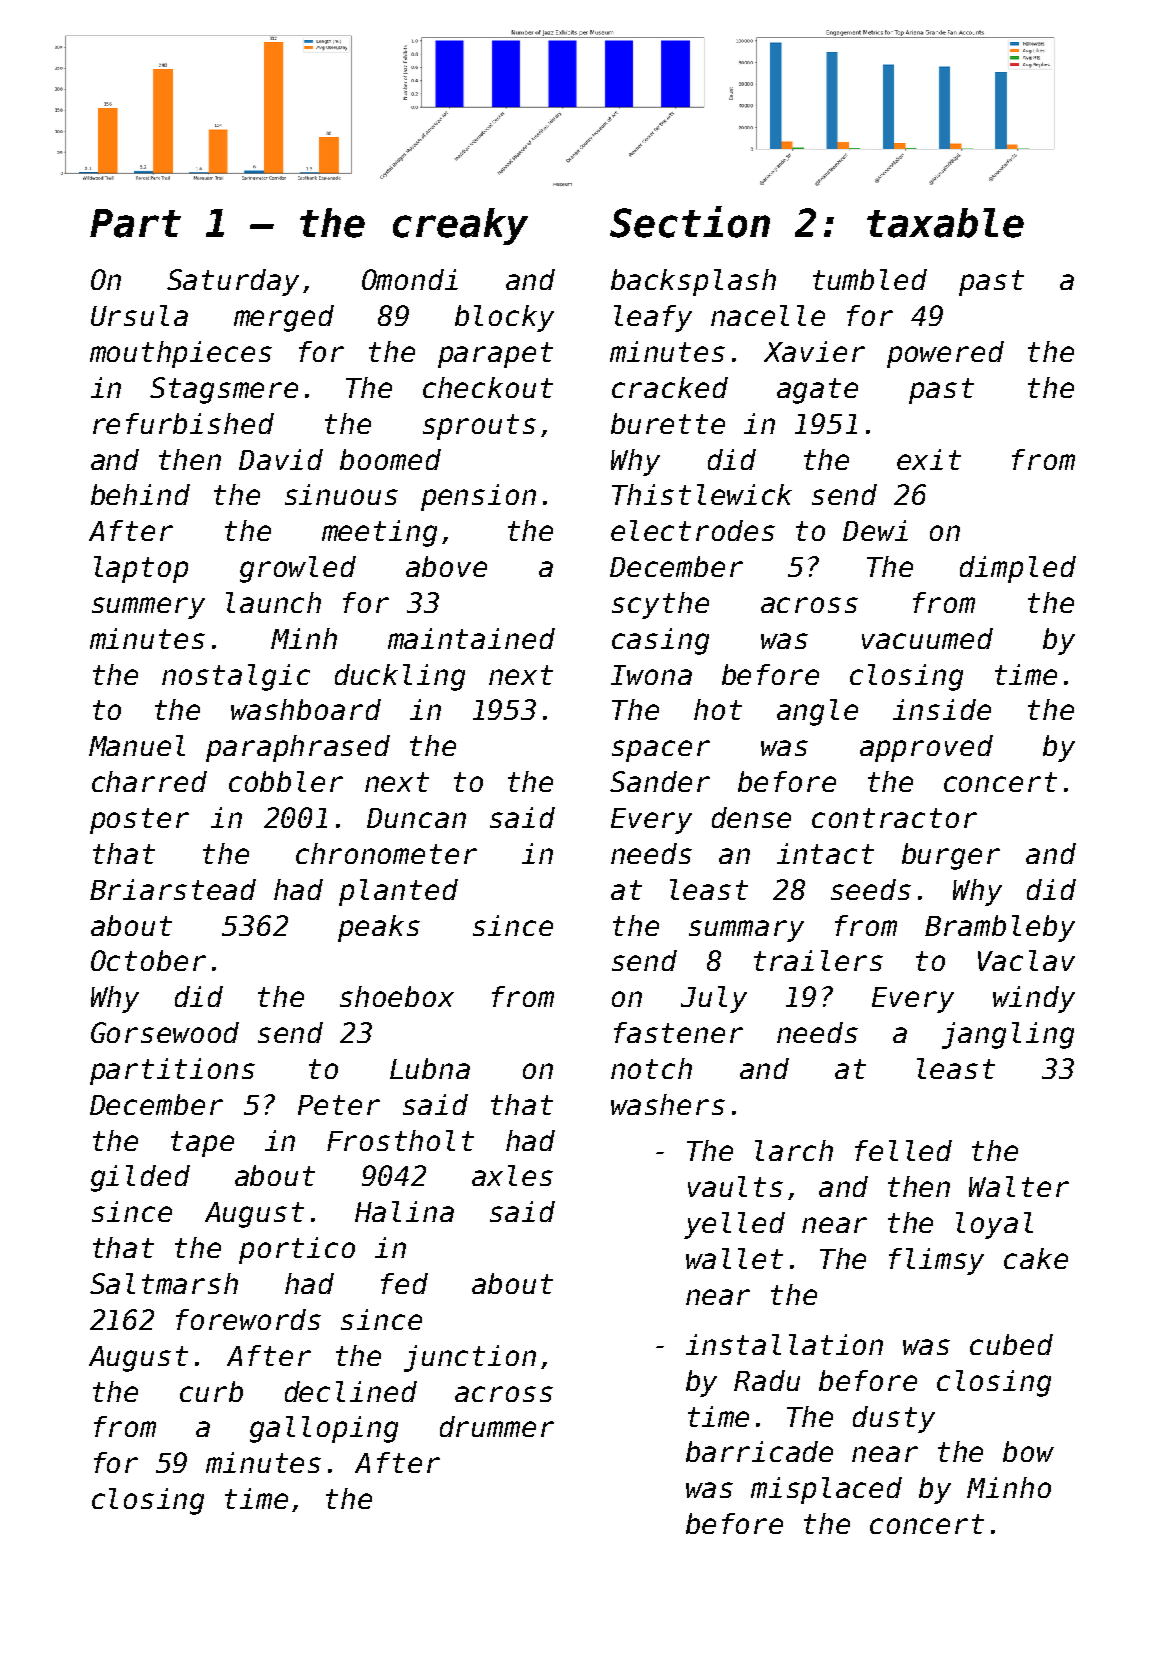 The height and width of the screenshot is (1654, 1165). I want to click on gilded, so click(140, 1178).
